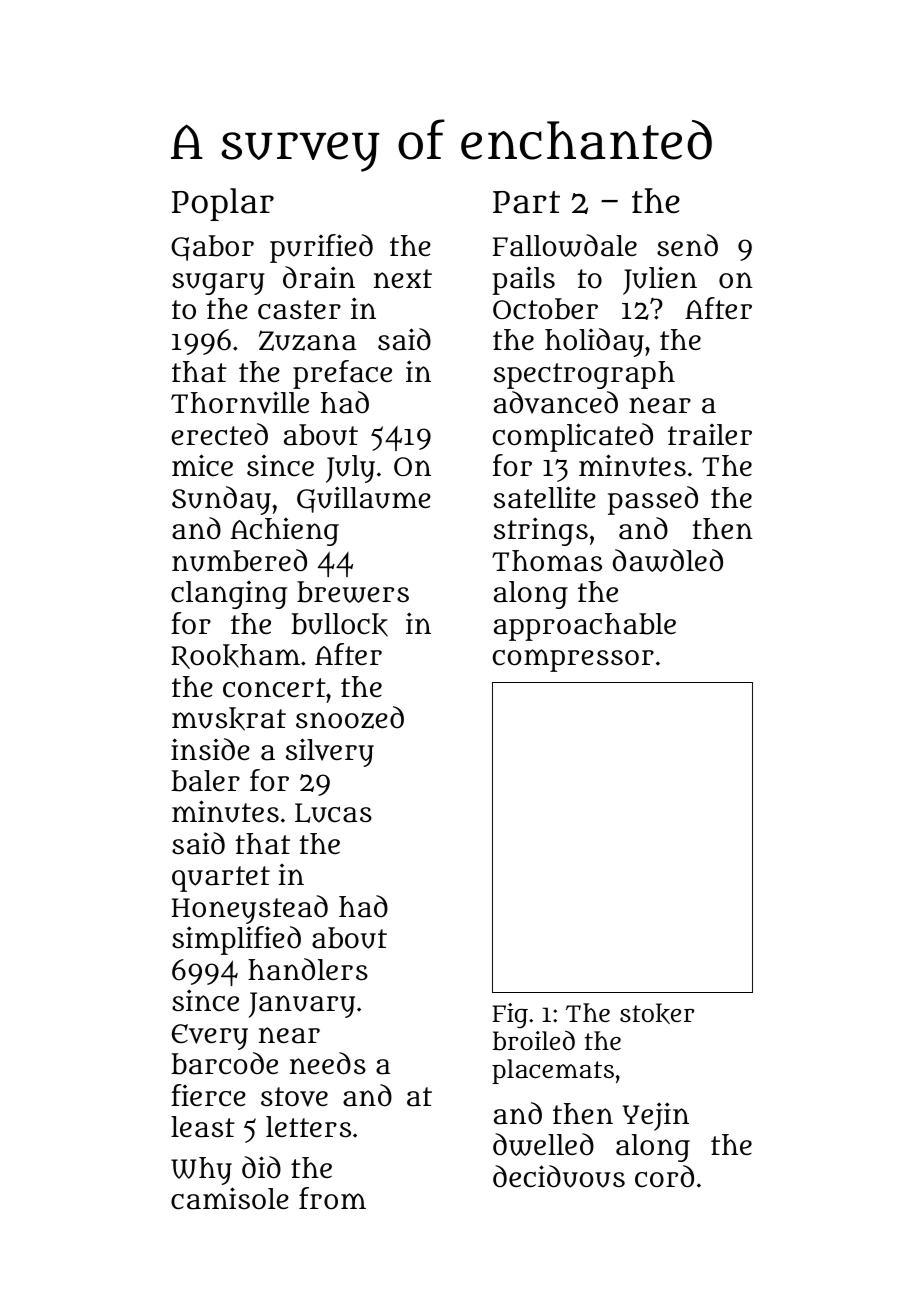  I want to click on brewers, so click(353, 592).
